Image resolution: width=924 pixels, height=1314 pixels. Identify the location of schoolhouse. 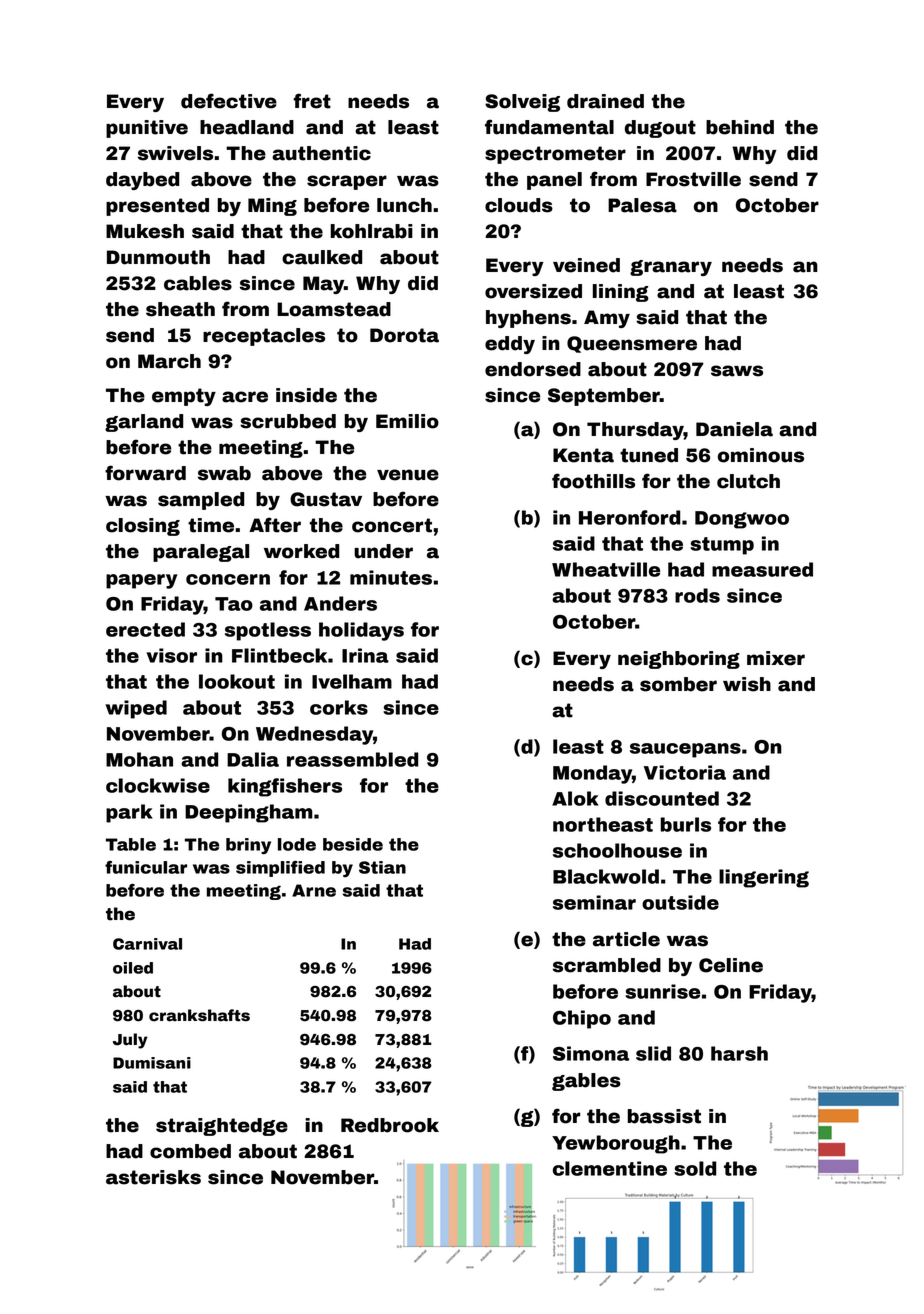
(617, 850).
